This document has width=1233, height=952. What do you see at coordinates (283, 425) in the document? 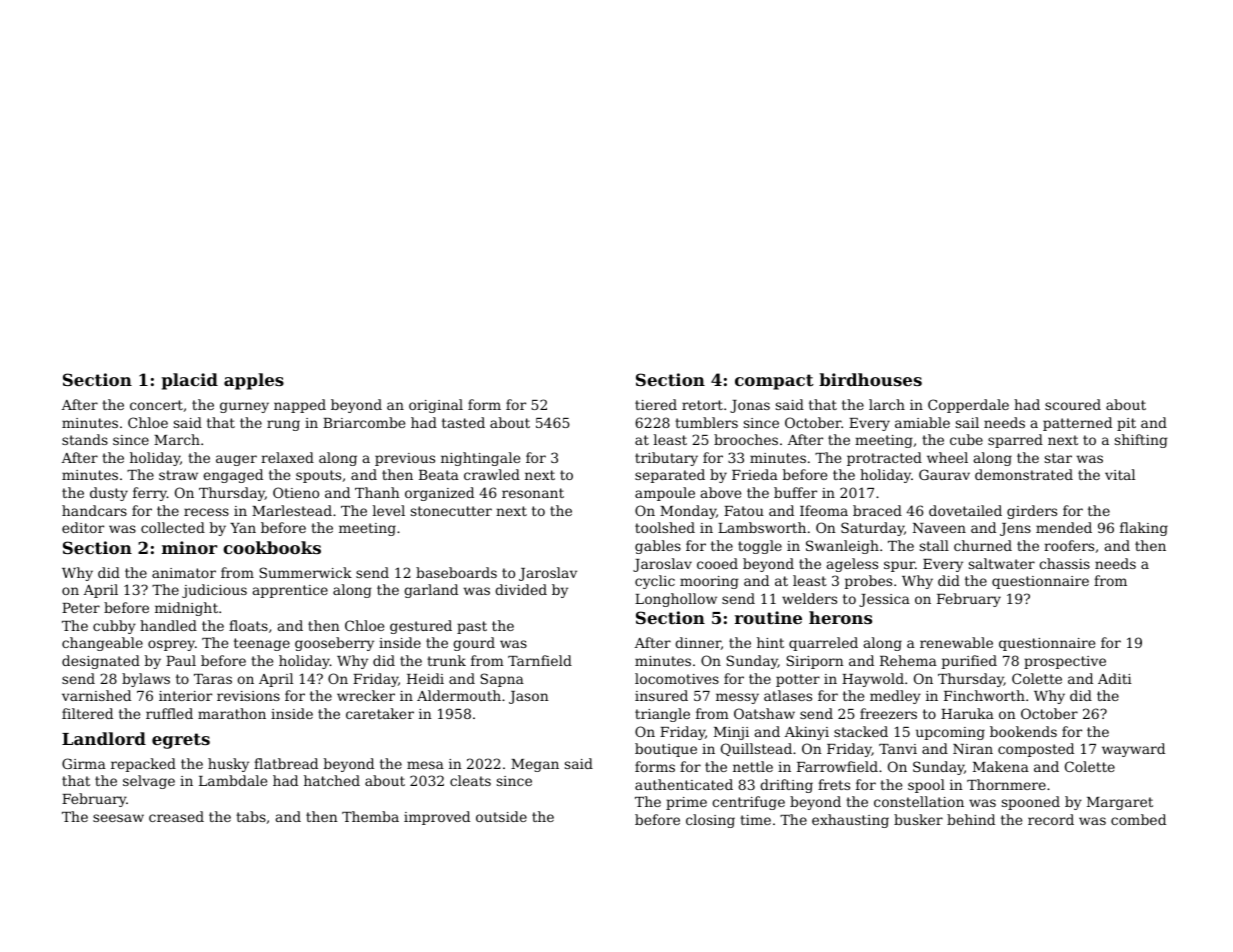
I see `rung` at bounding box center [283, 425].
